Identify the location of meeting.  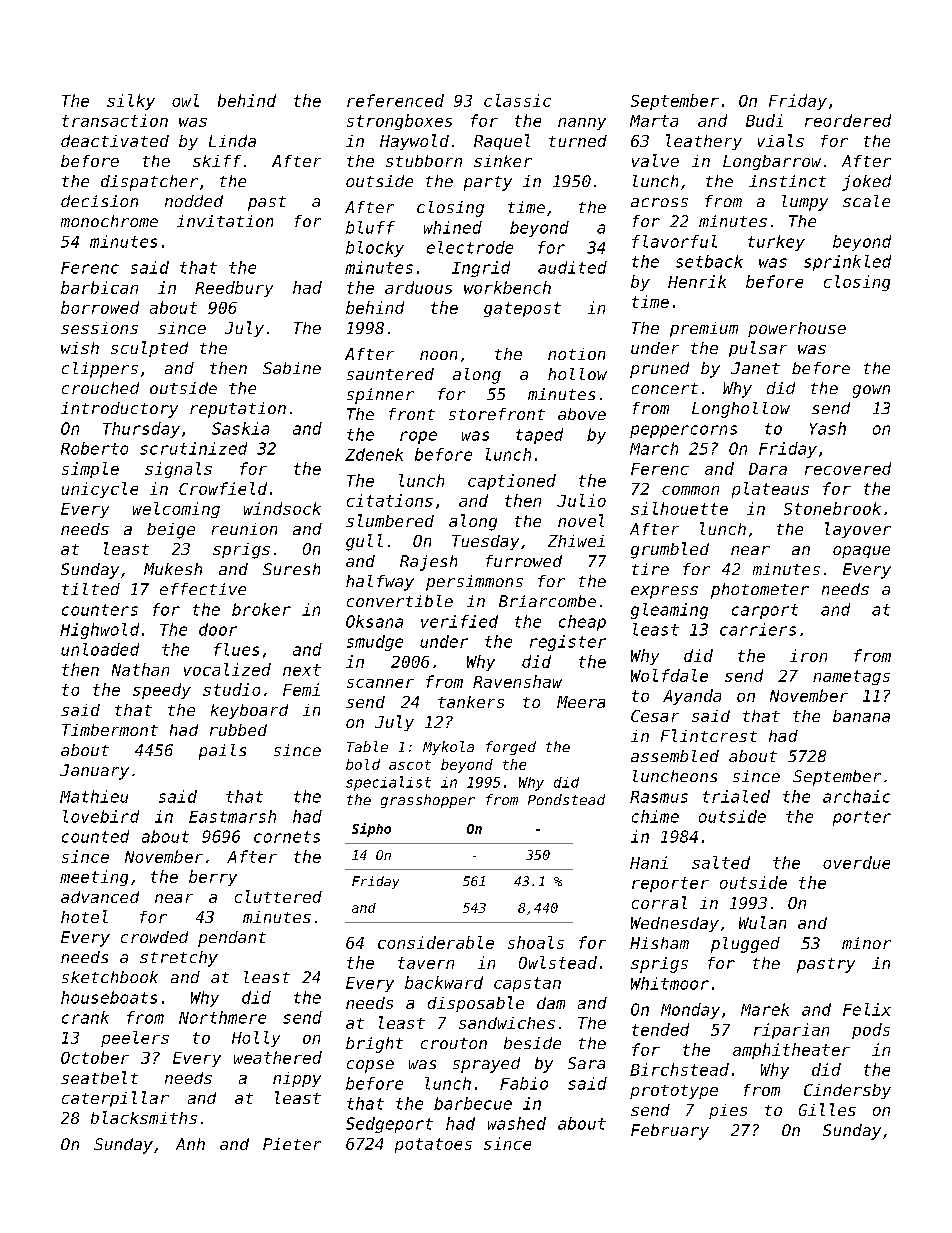
(94, 878).
